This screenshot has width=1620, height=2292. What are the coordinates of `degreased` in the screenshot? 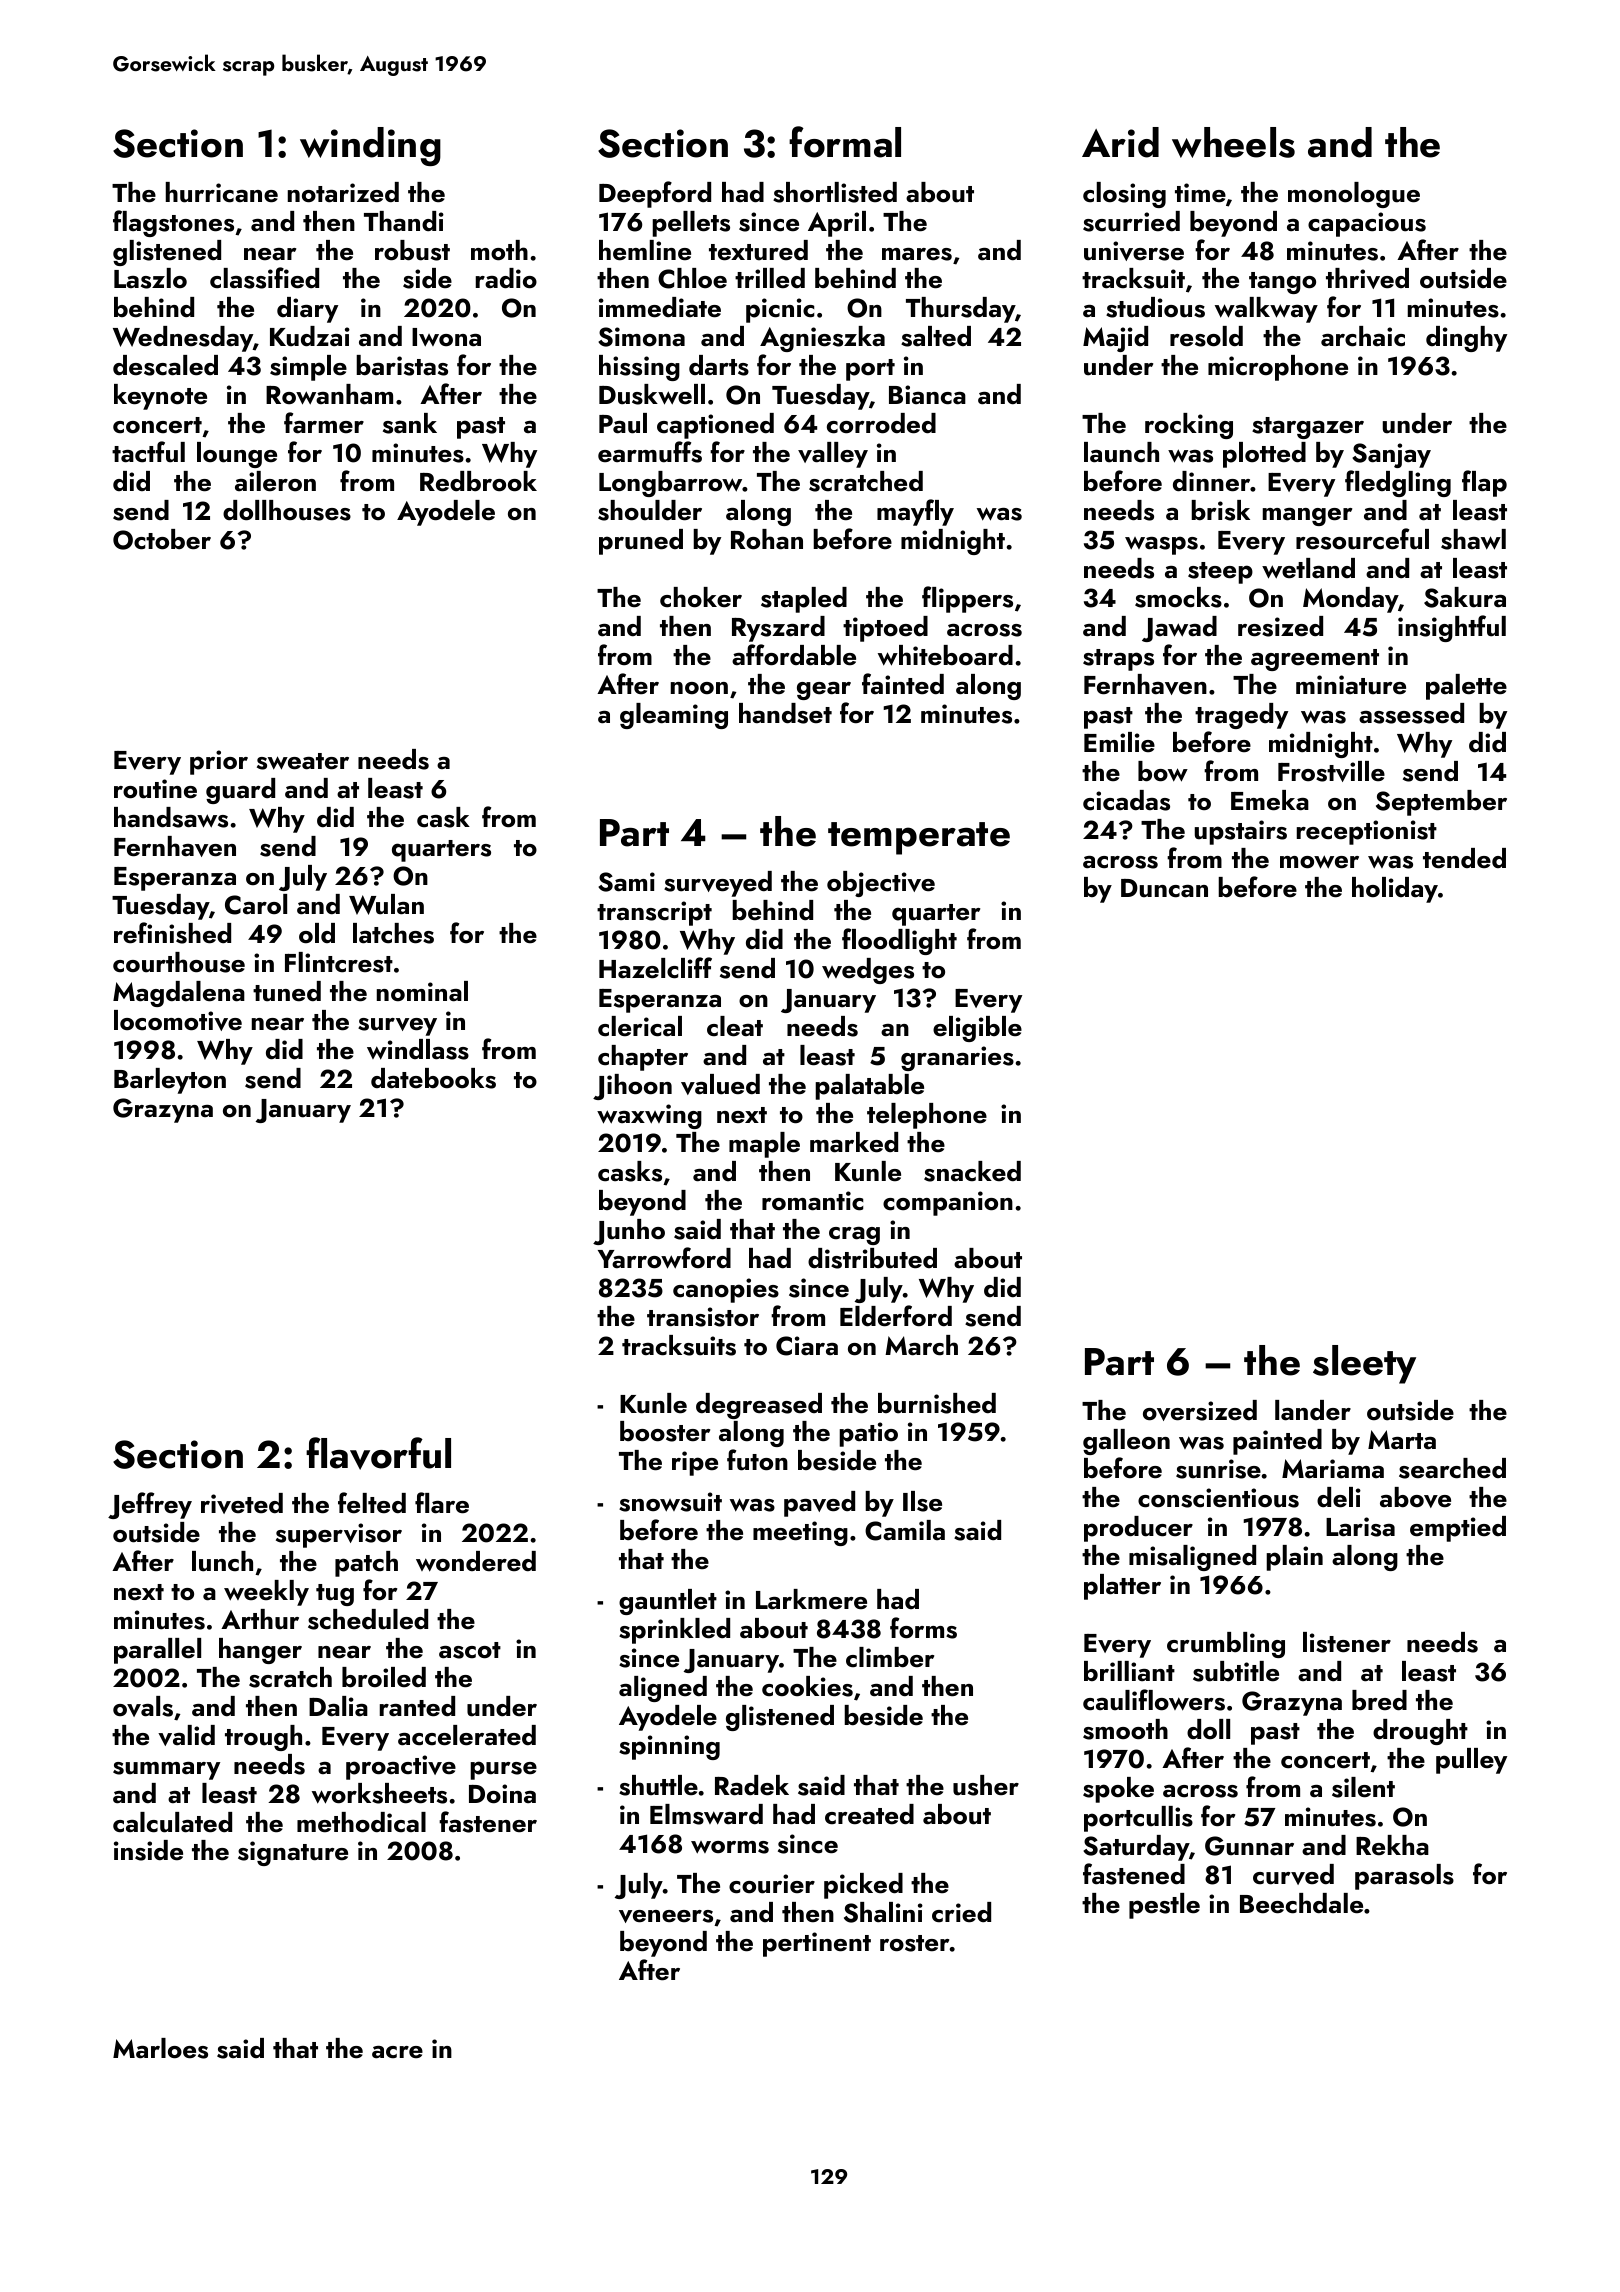 It's located at (759, 1406).
